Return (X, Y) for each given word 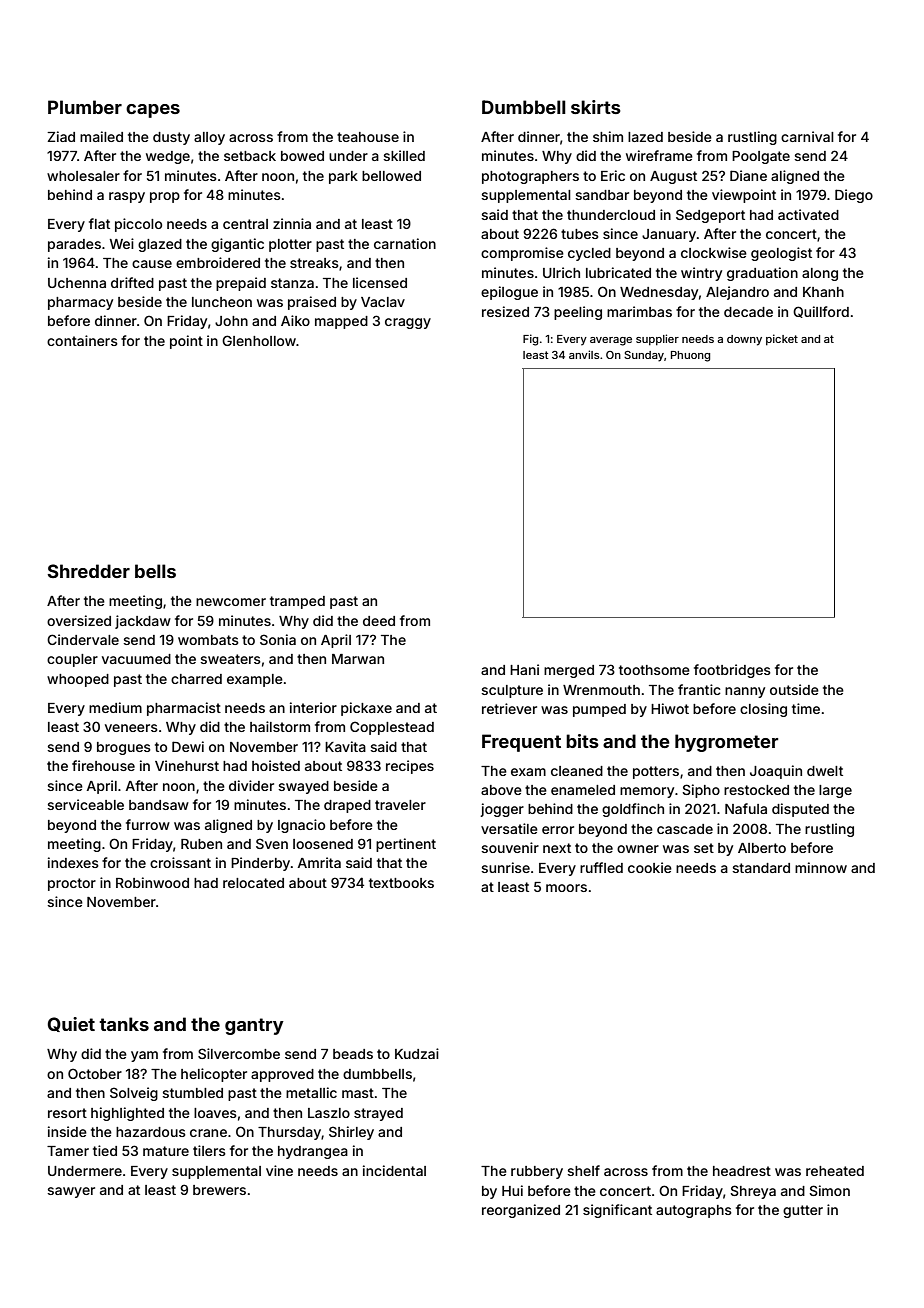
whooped (78, 680)
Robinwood (152, 882)
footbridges (732, 671)
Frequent (521, 743)
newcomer (231, 602)
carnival (807, 136)
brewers (219, 1190)
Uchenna (77, 283)
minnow (821, 867)
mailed (101, 136)
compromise (522, 254)
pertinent (406, 845)
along (820, 274)
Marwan (358, 659)
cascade (685, 829)
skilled (404, 155)
